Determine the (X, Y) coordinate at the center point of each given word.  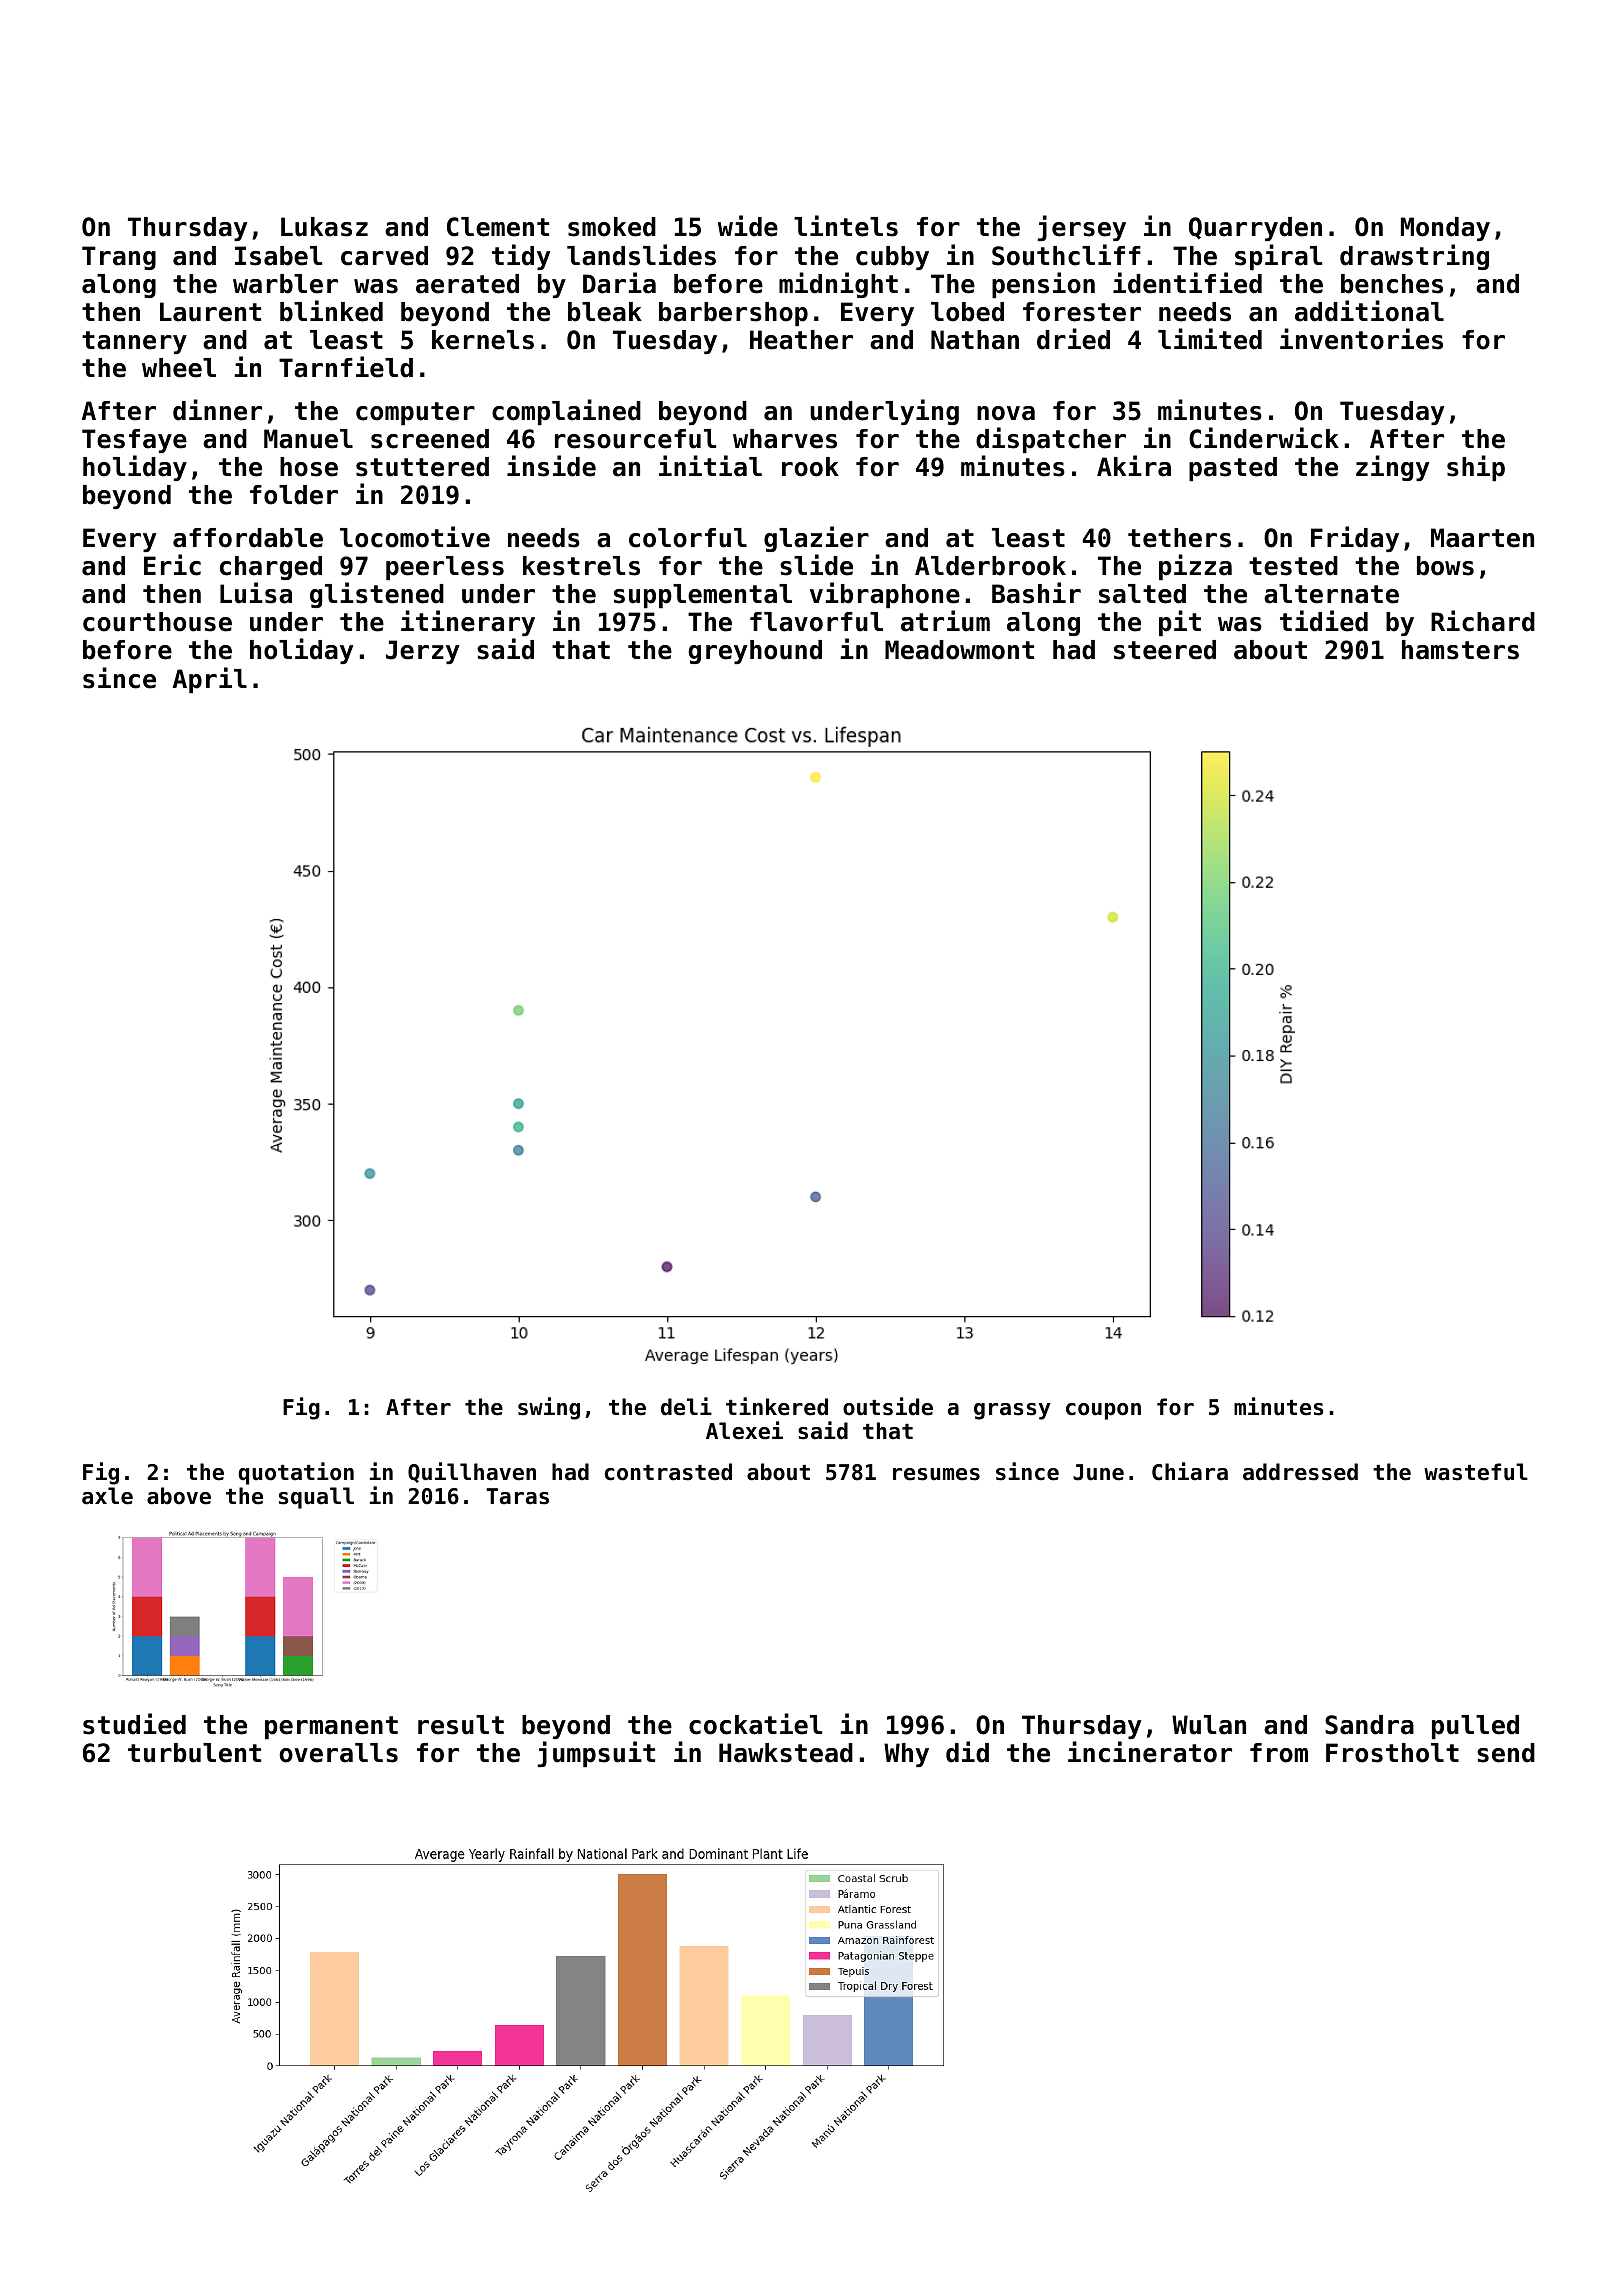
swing (549, 1408)
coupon (1103, 1411)
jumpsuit (596, 1754)
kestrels (581, 566)
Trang (119, 258)
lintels (846, 226)
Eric (172, 565)
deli (686, 1406)
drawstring (1414, 257)
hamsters (1460, 650)
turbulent (194, 1753)
